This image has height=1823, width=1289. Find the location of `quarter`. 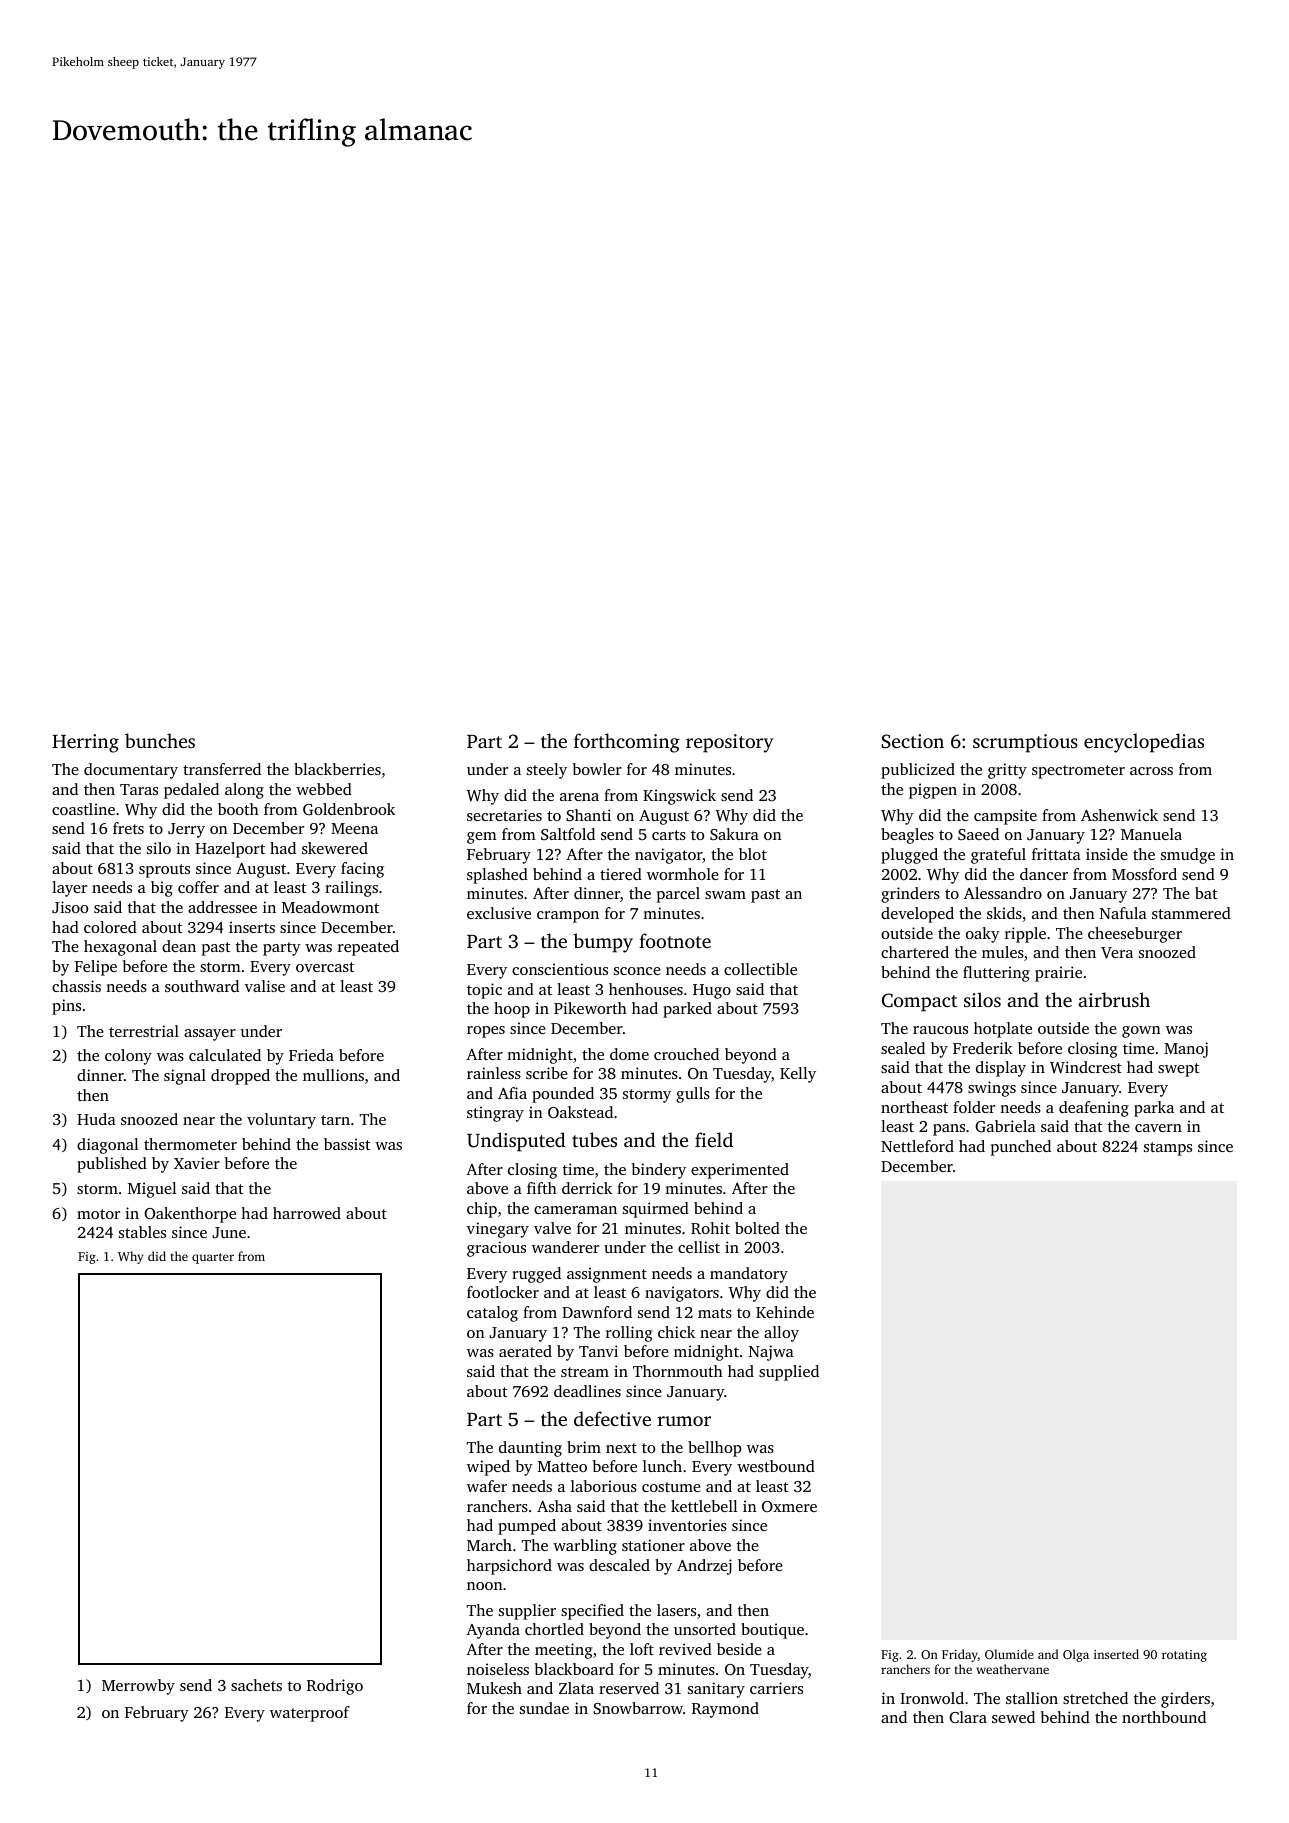

quarter is located at coordinates (213, 1258).
